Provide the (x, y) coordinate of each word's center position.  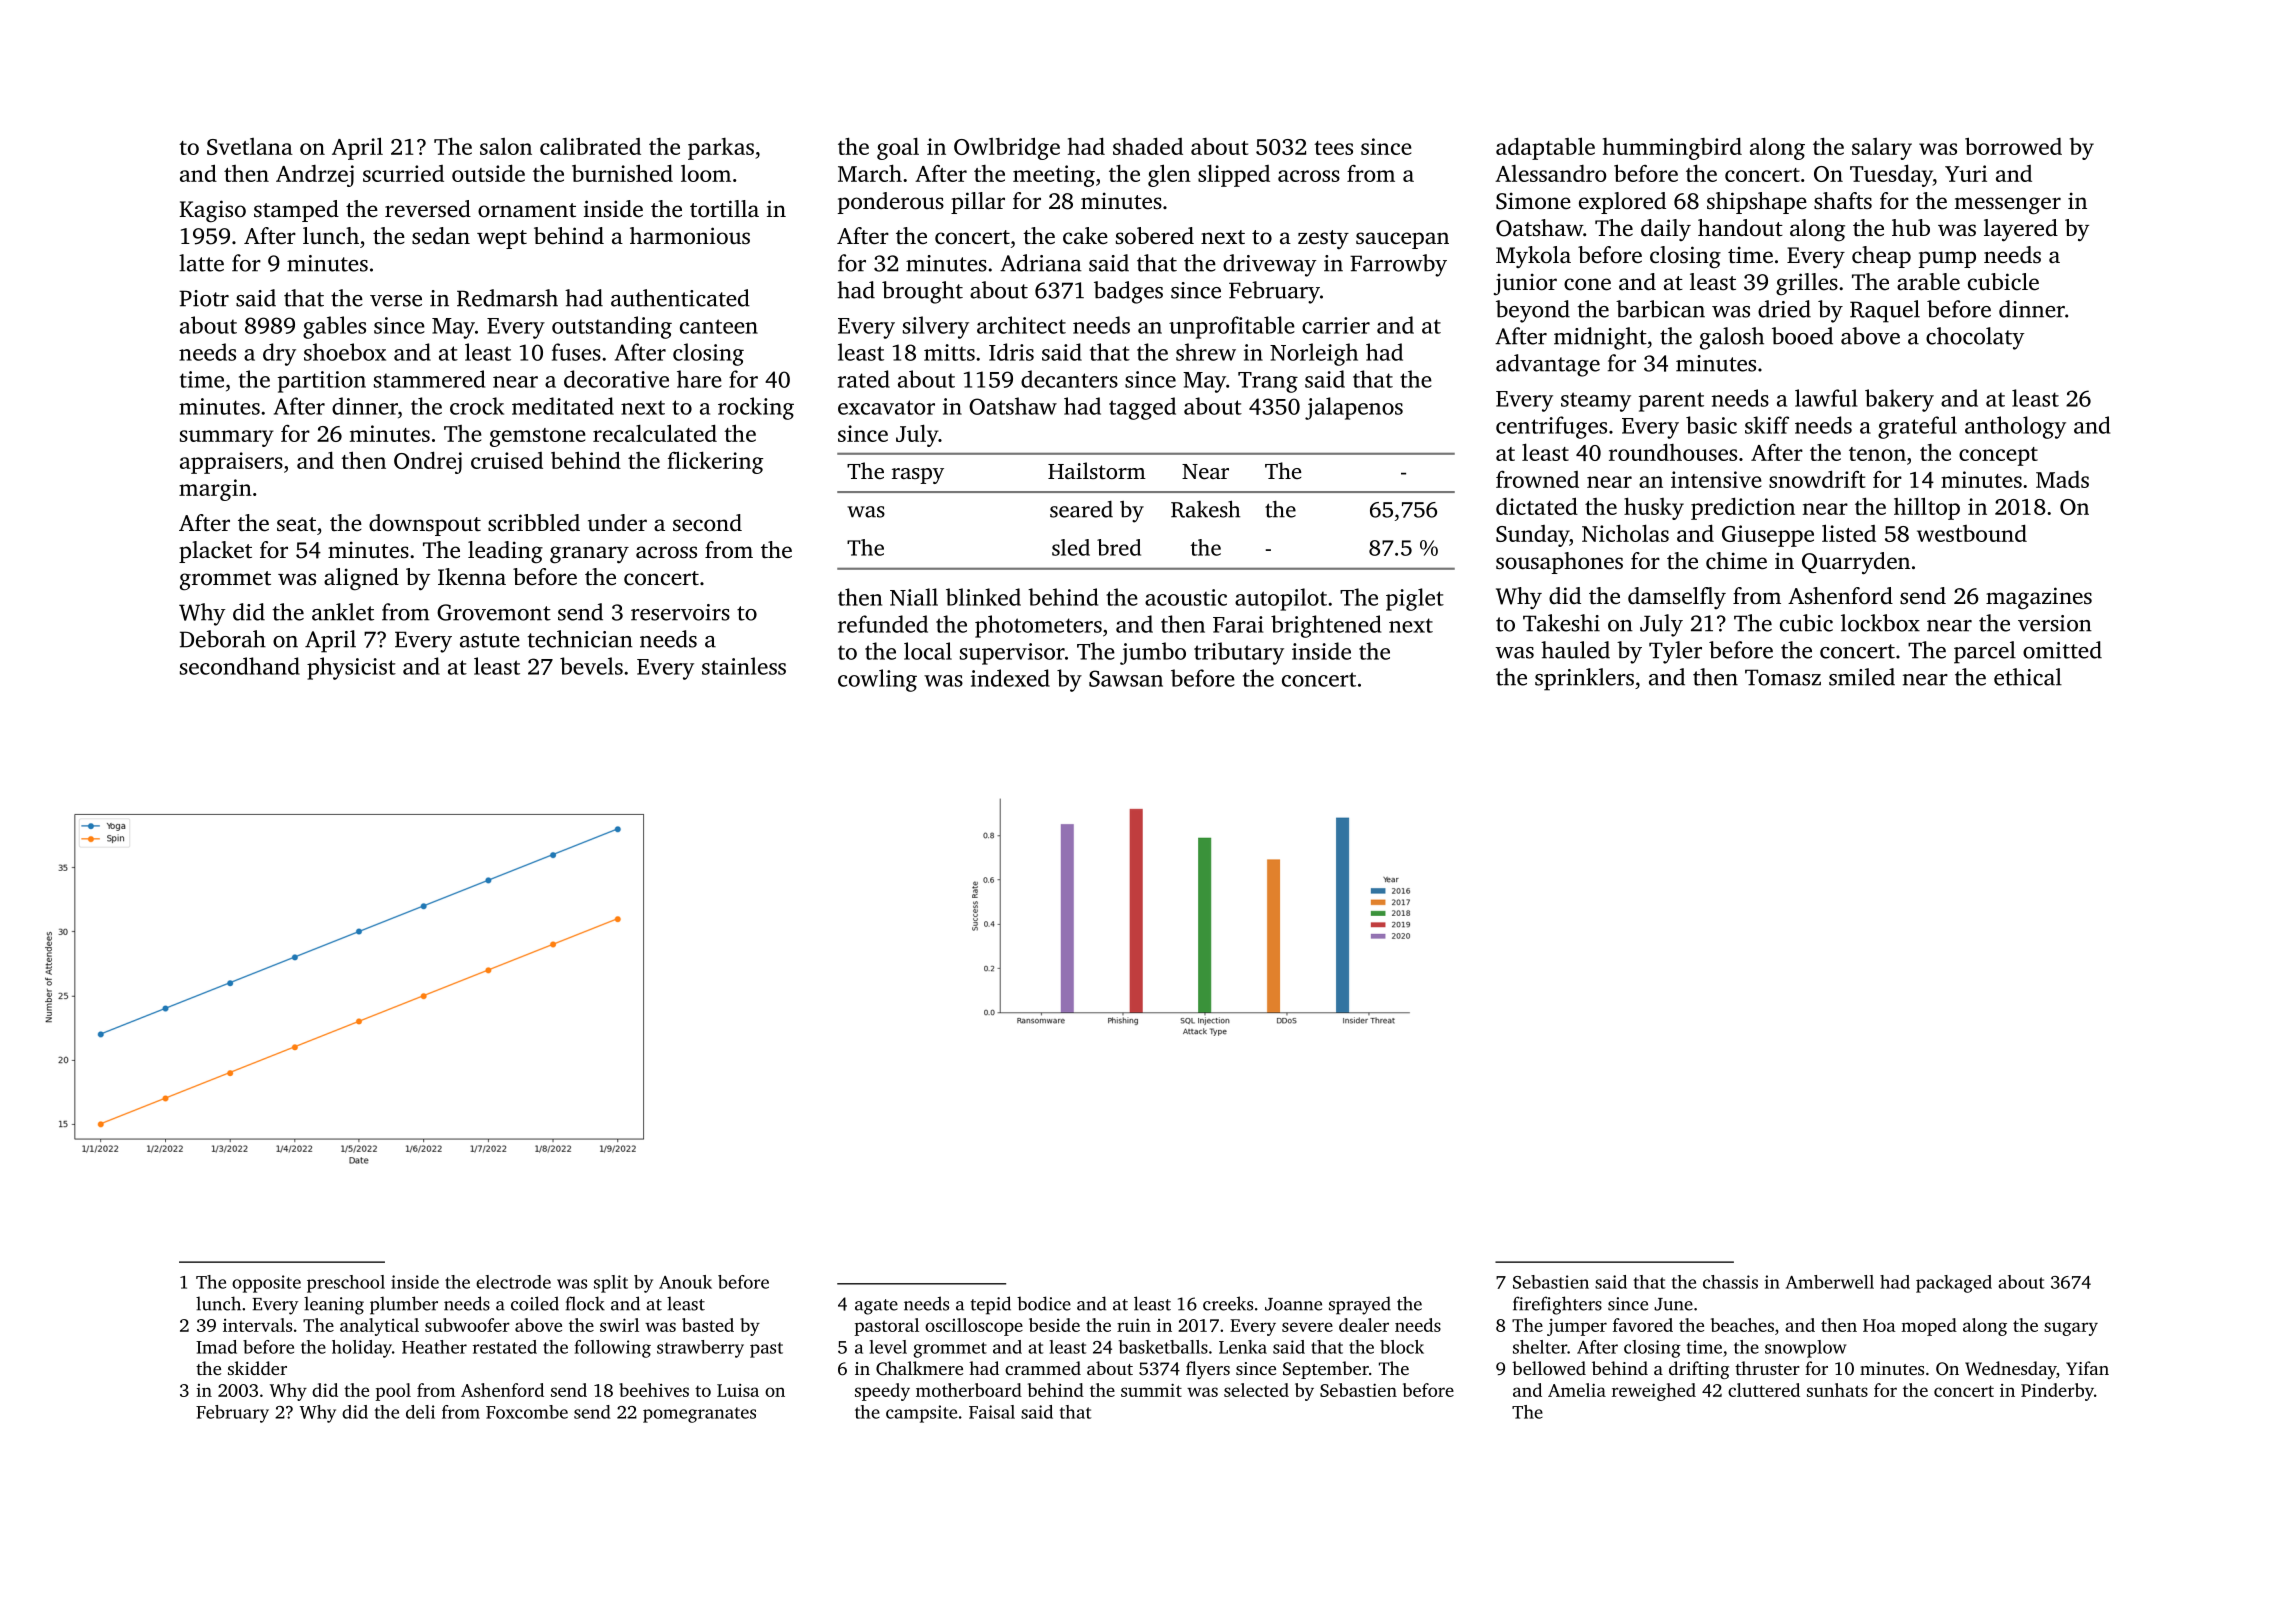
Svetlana (250, 146)
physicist (351, 668)
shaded (1148, 146)
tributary (1239, 653)
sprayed (1360, 1305)
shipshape (1757, 203)
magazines (2039, 598)
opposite (266, 1284)
